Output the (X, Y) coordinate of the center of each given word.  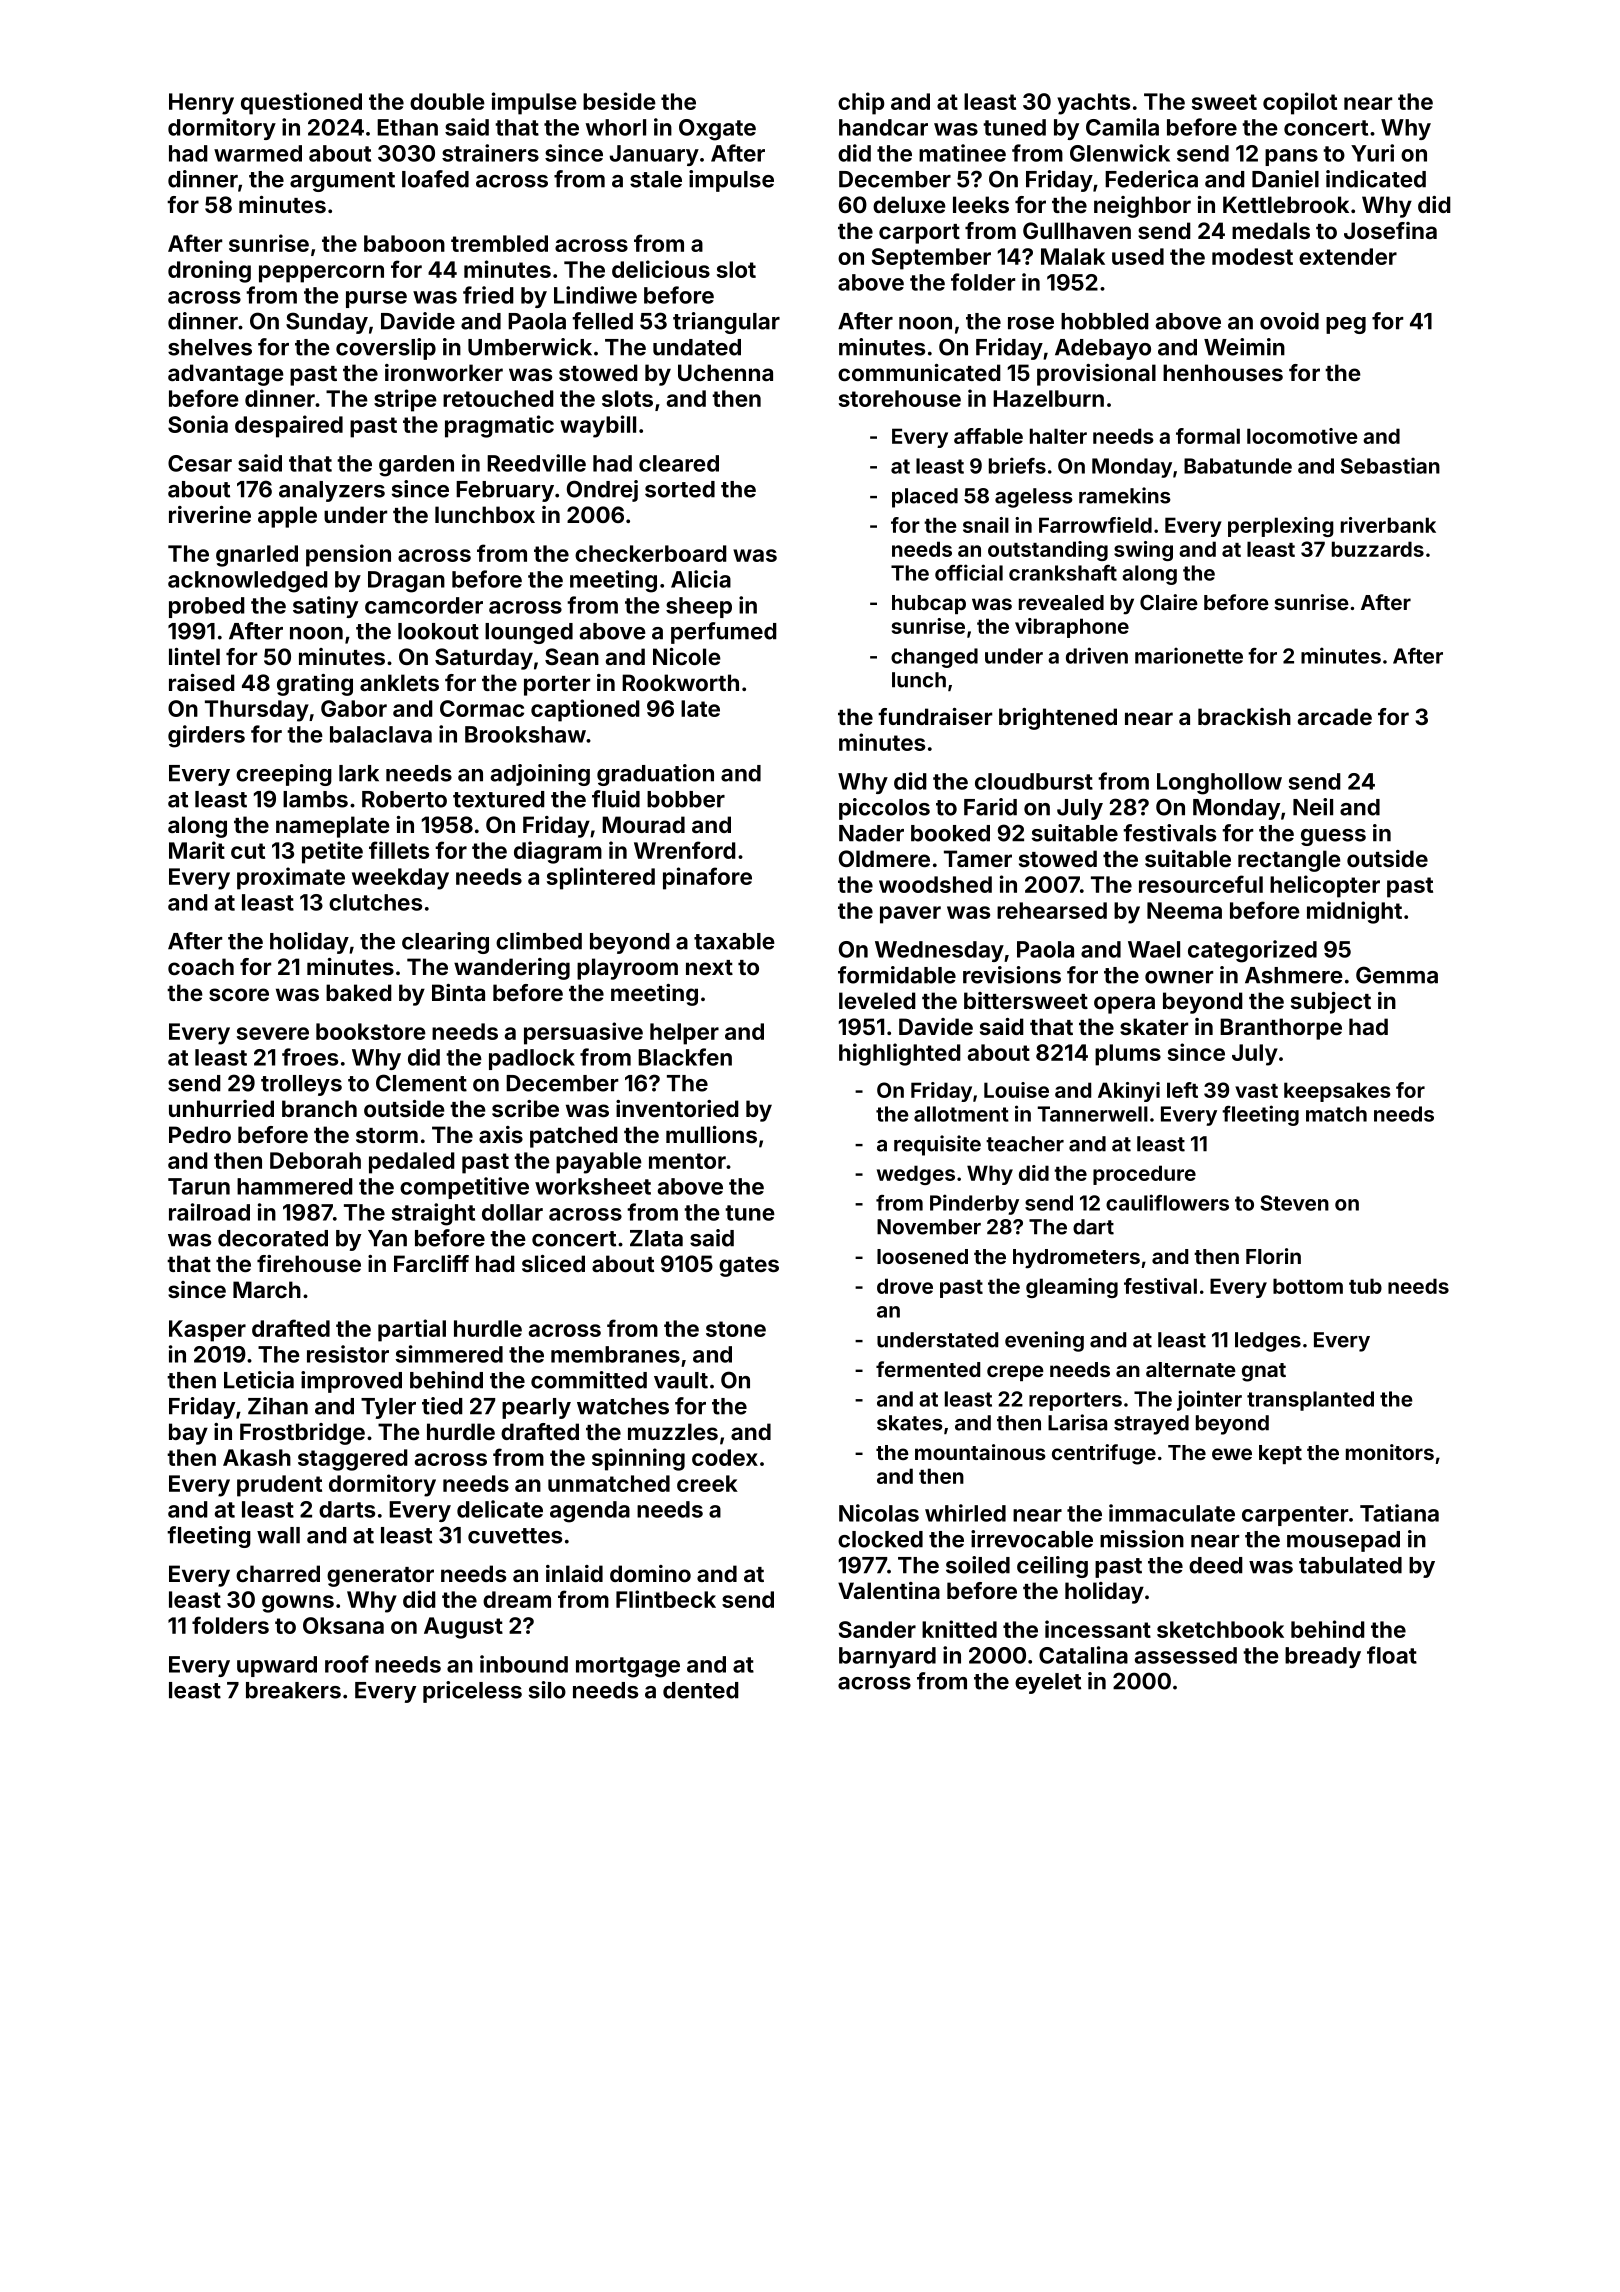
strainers (490, 153)
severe (273, 1033)
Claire (1169, 602)
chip (861, 103)
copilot (1300, 103)
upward (277, 1666)
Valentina (889, 1590)
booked (950, 833)
